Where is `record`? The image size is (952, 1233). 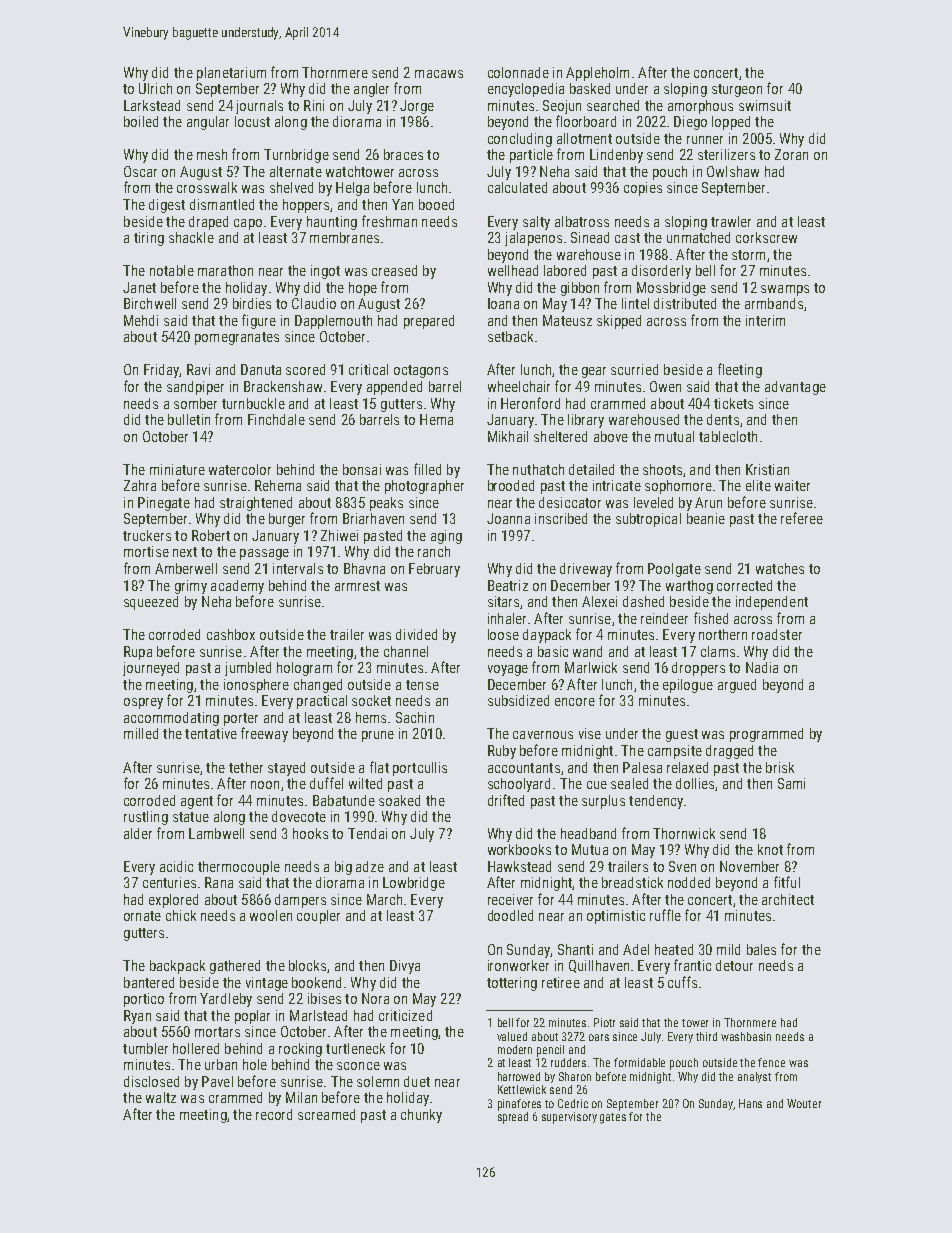 record is located at coordinates (274, 1114).
